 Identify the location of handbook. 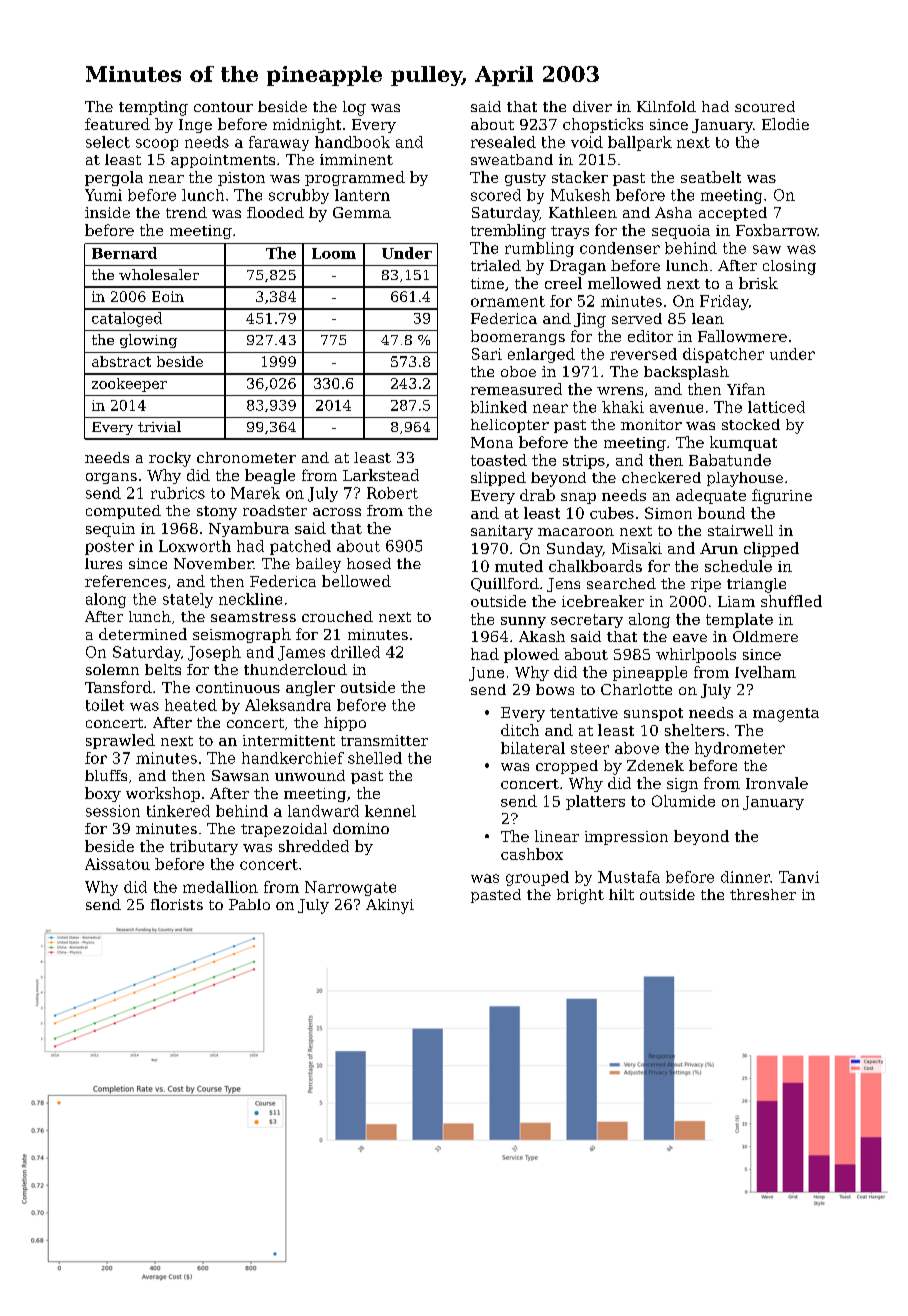
(352, 142).
